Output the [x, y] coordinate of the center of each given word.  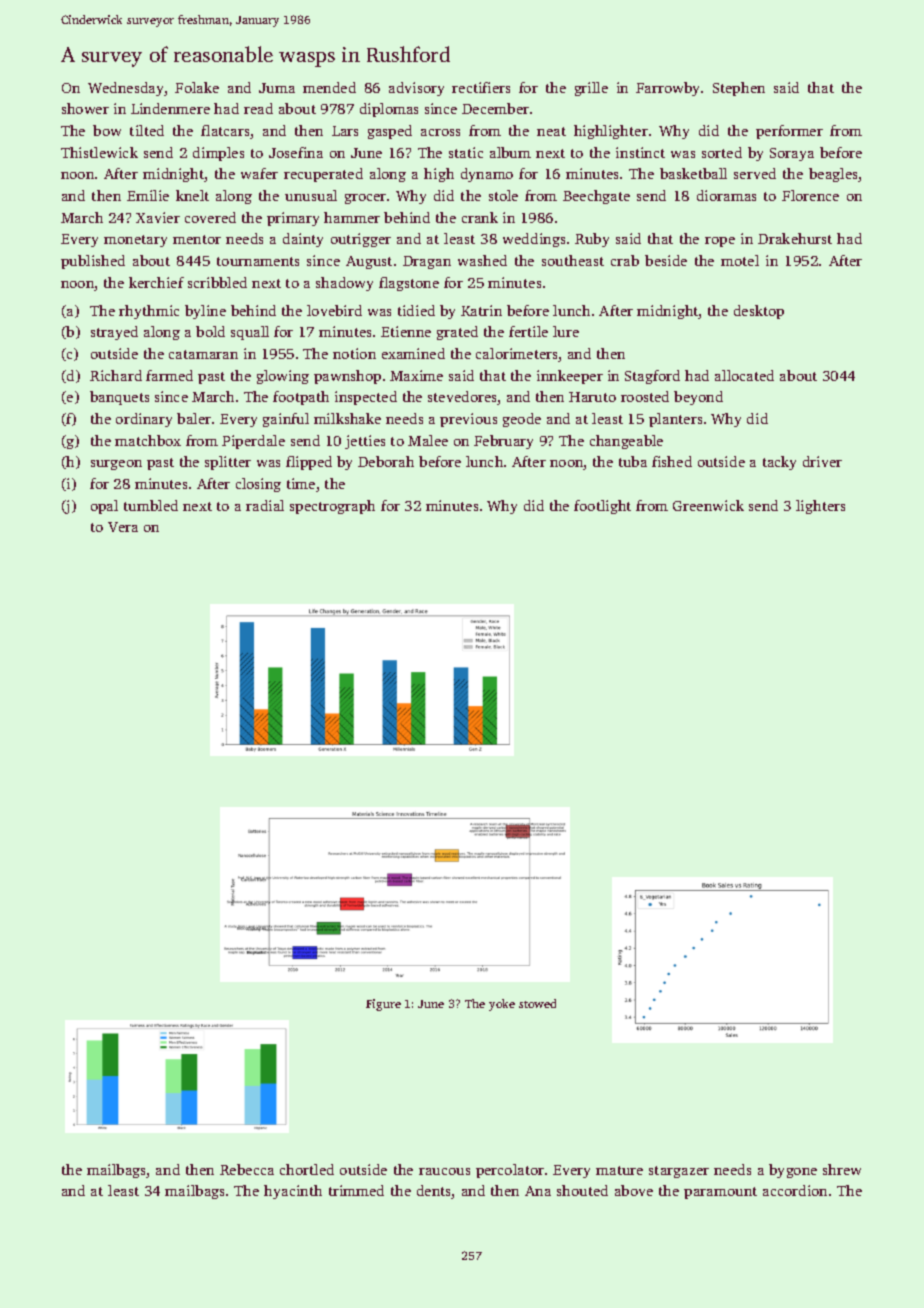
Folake [197, 87]
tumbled [151, 505]
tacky [779, 463]
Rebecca [247, 1169]
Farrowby [667, 89]
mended [329, 87]
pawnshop [347, 377]
